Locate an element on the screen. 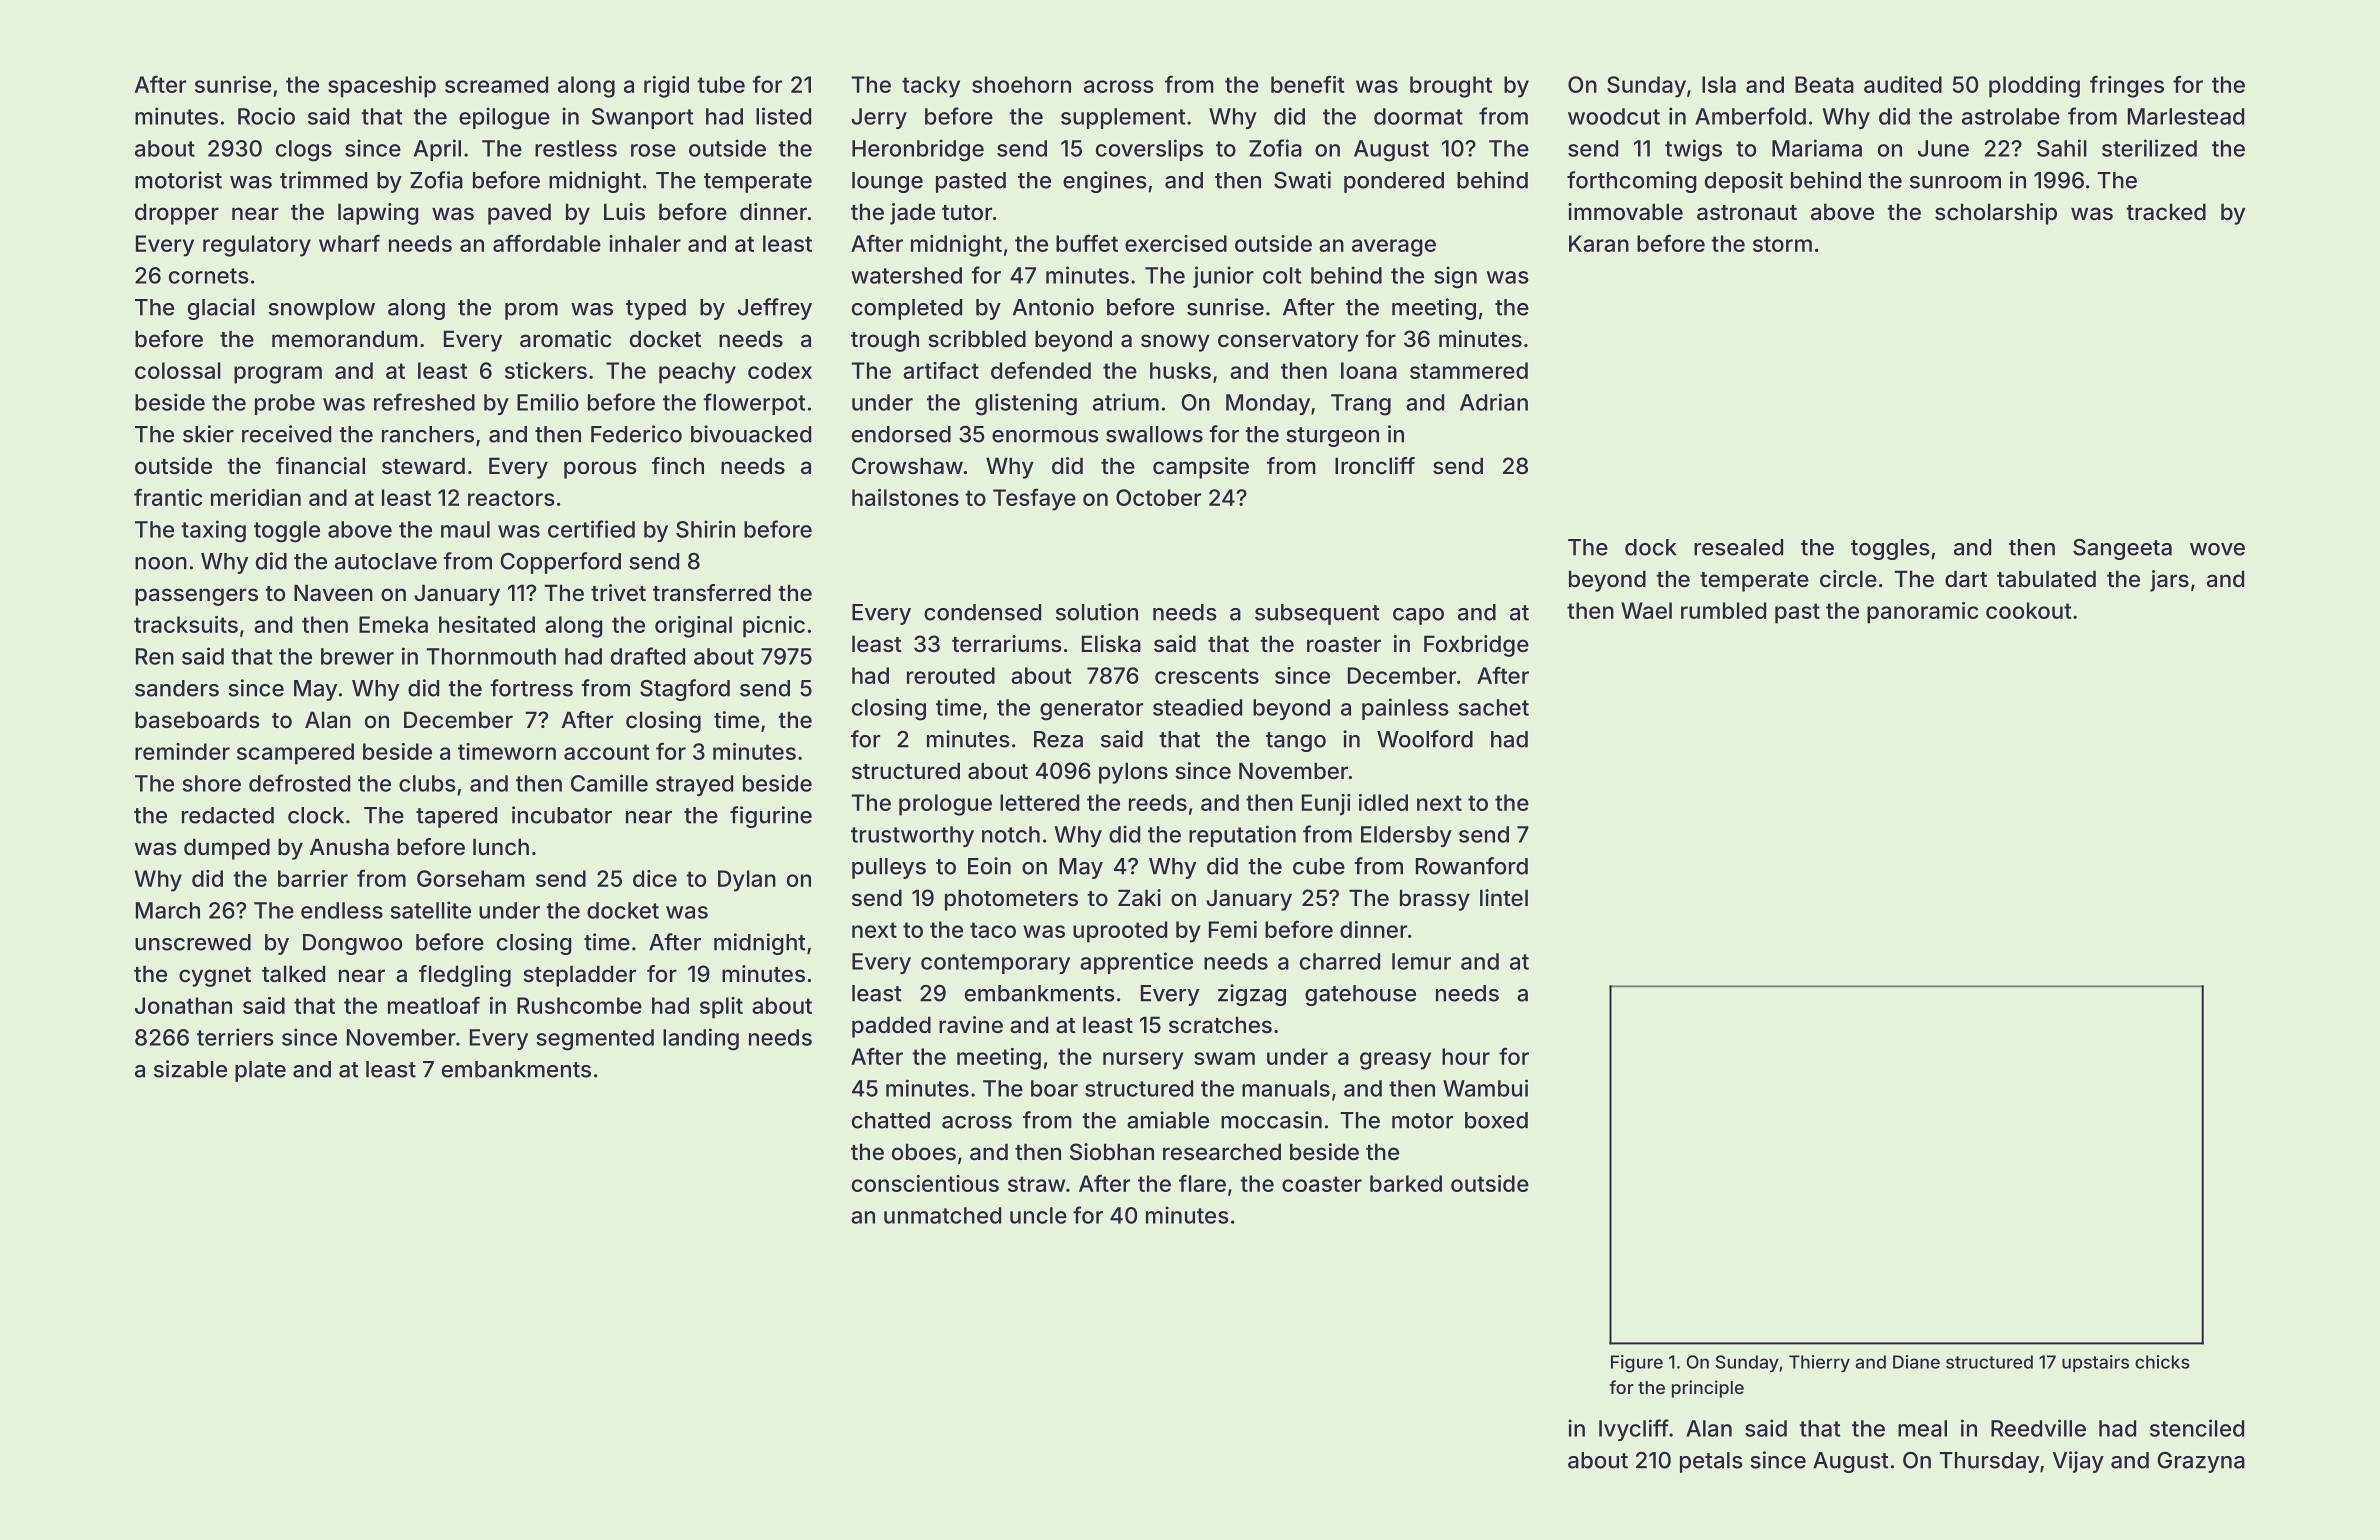 The height and width of the screenshot is (1540, 2380). lintel is located at coordinates (1504, 897).
